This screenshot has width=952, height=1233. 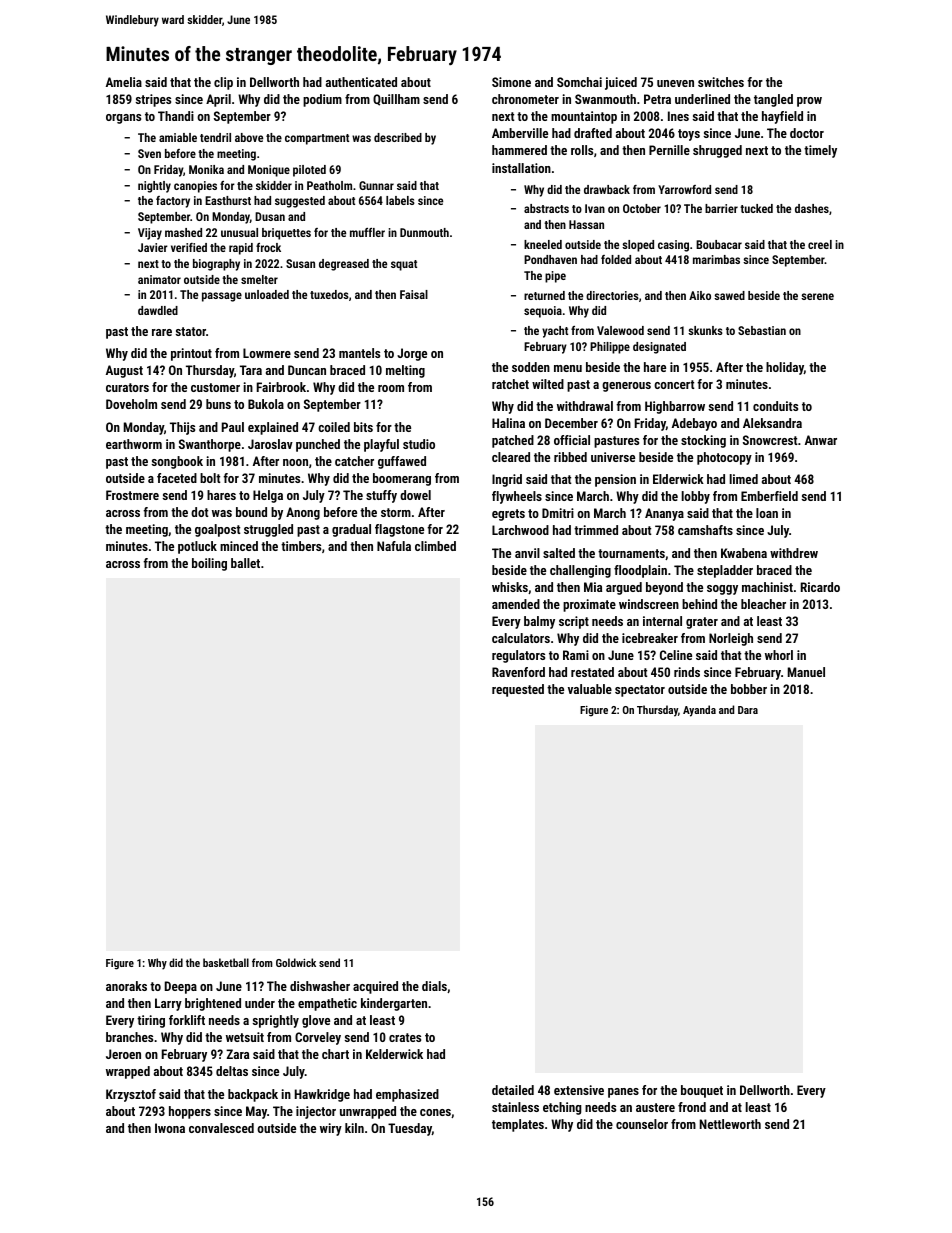 What do you see at coordinates (170, 1128) in the screenshot?
I see `Iwona` at bounding box center [170, 1128].
